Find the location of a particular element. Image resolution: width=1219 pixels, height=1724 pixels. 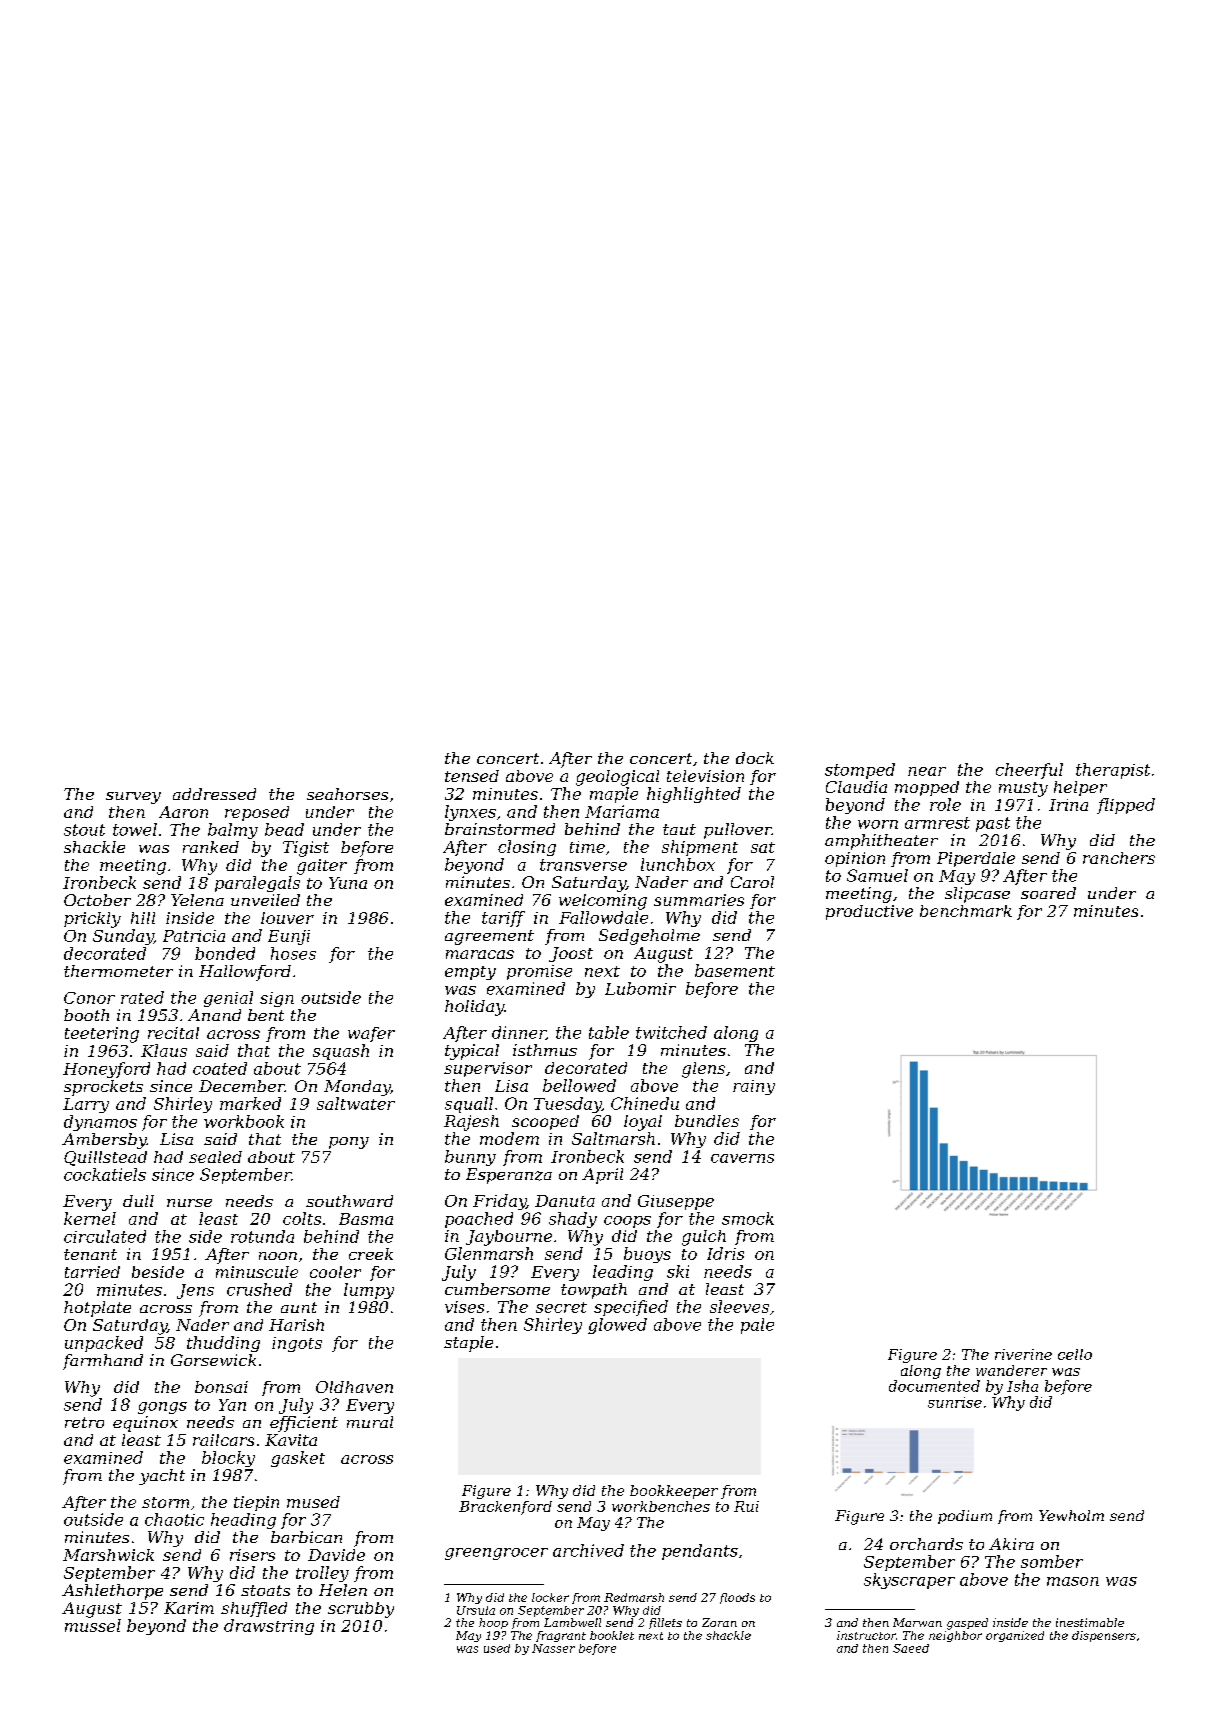

cello is located at coordinates (1075, 1354).
